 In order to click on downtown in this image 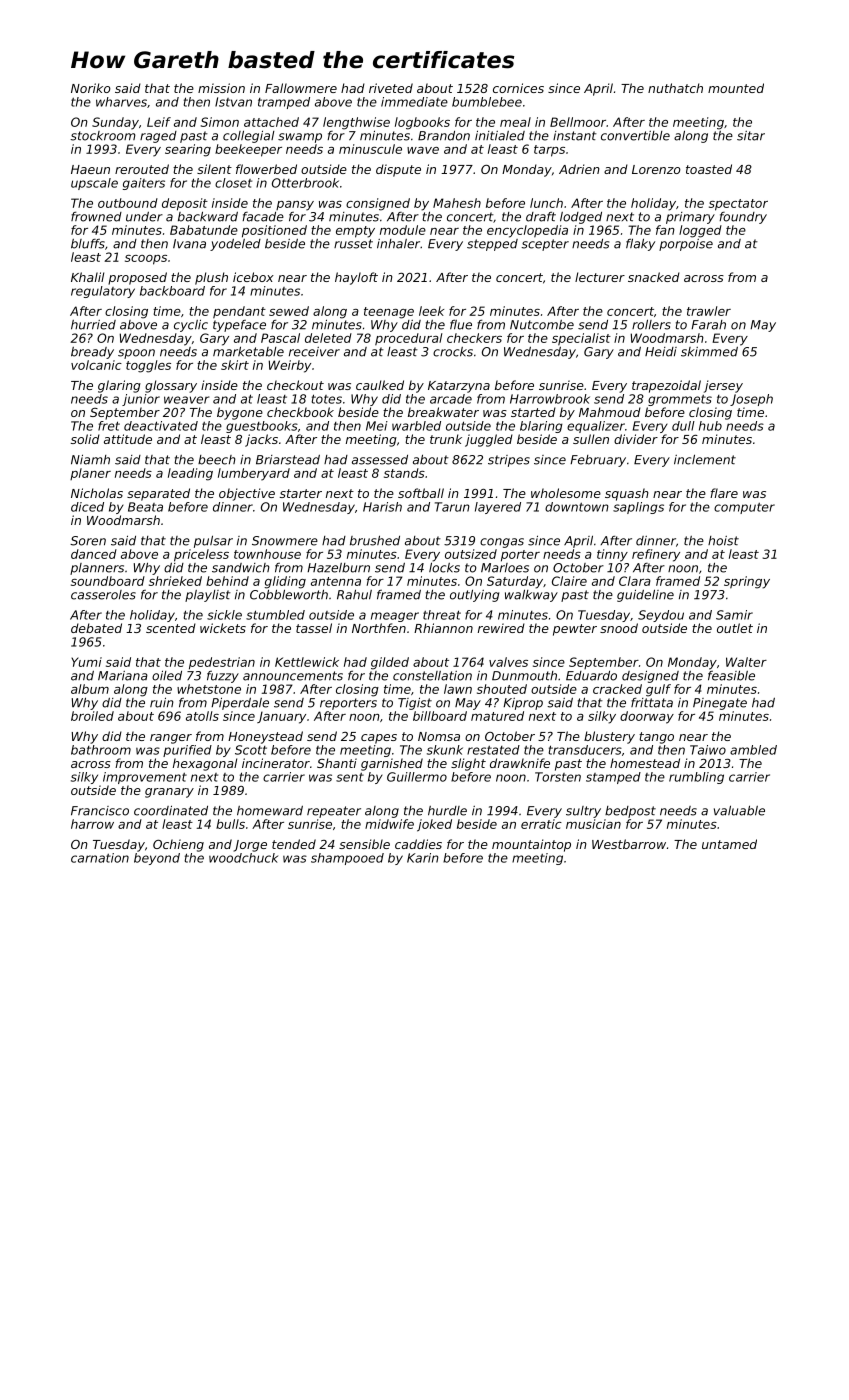, I will do `click(577, 507)`.
